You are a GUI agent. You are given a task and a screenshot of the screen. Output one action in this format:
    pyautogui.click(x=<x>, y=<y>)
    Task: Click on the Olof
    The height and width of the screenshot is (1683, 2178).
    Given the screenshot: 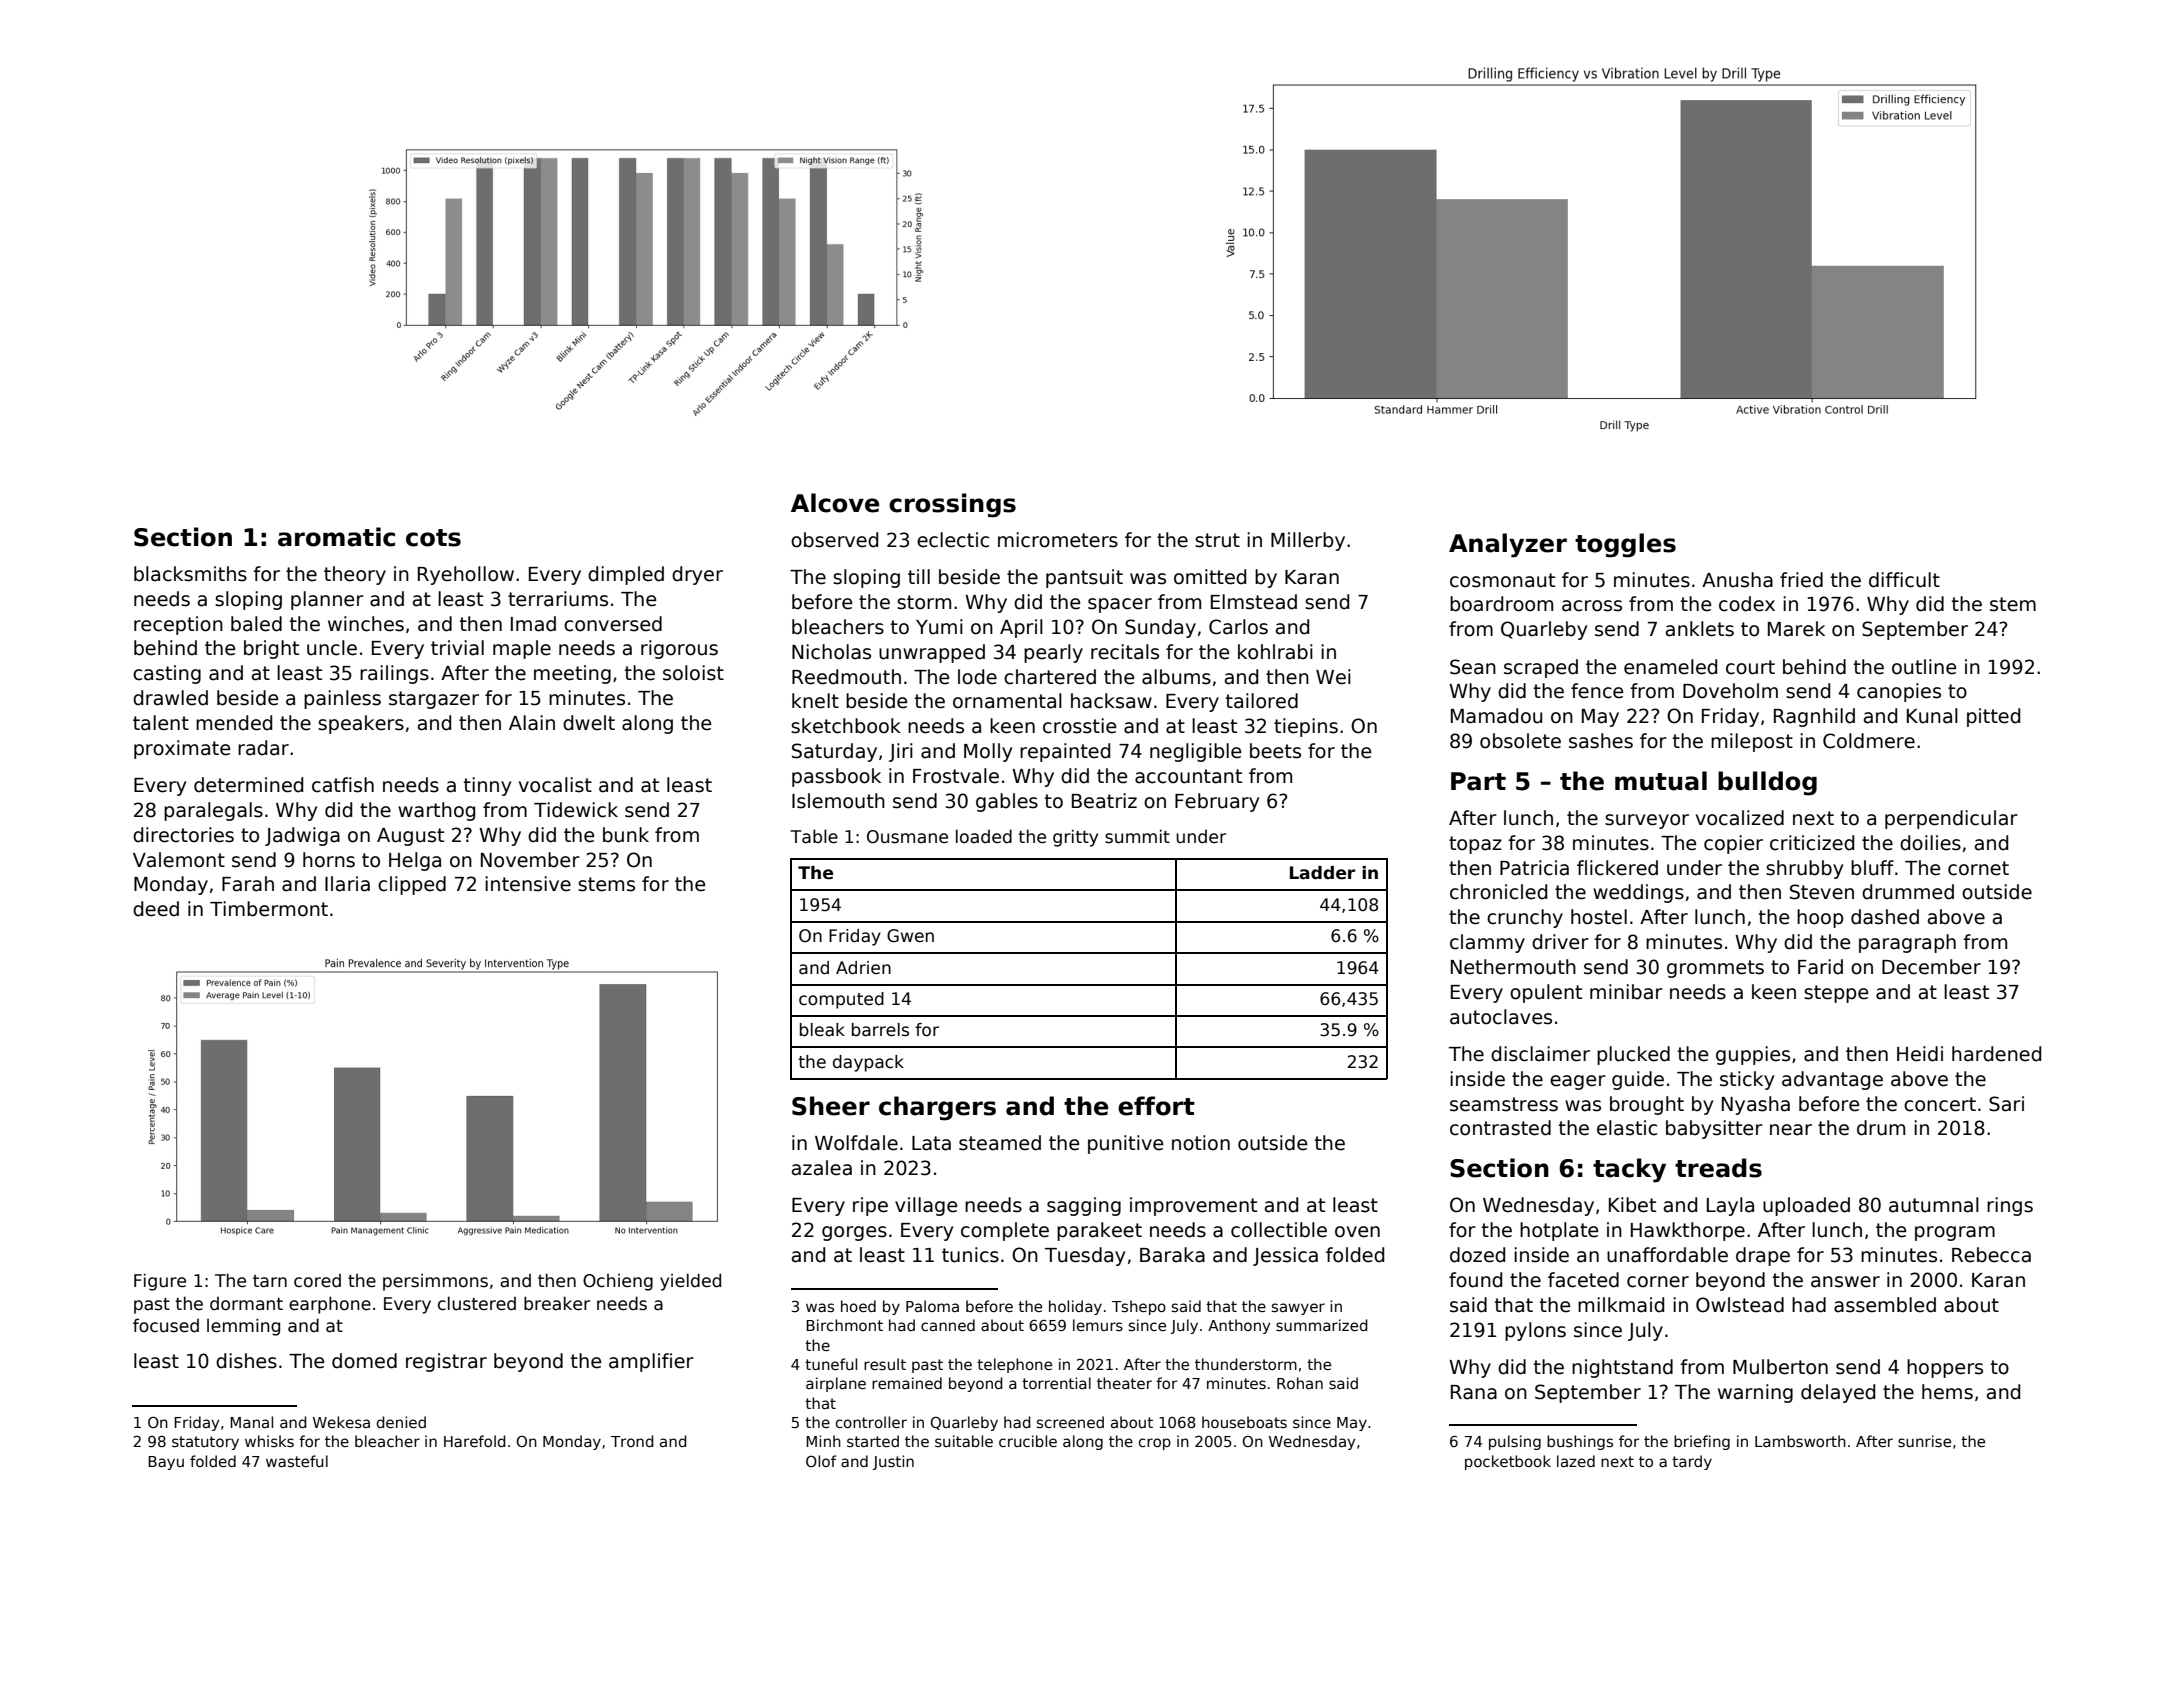 What is the action you would take?
    pyautogui.click(x=821, y=1461)
